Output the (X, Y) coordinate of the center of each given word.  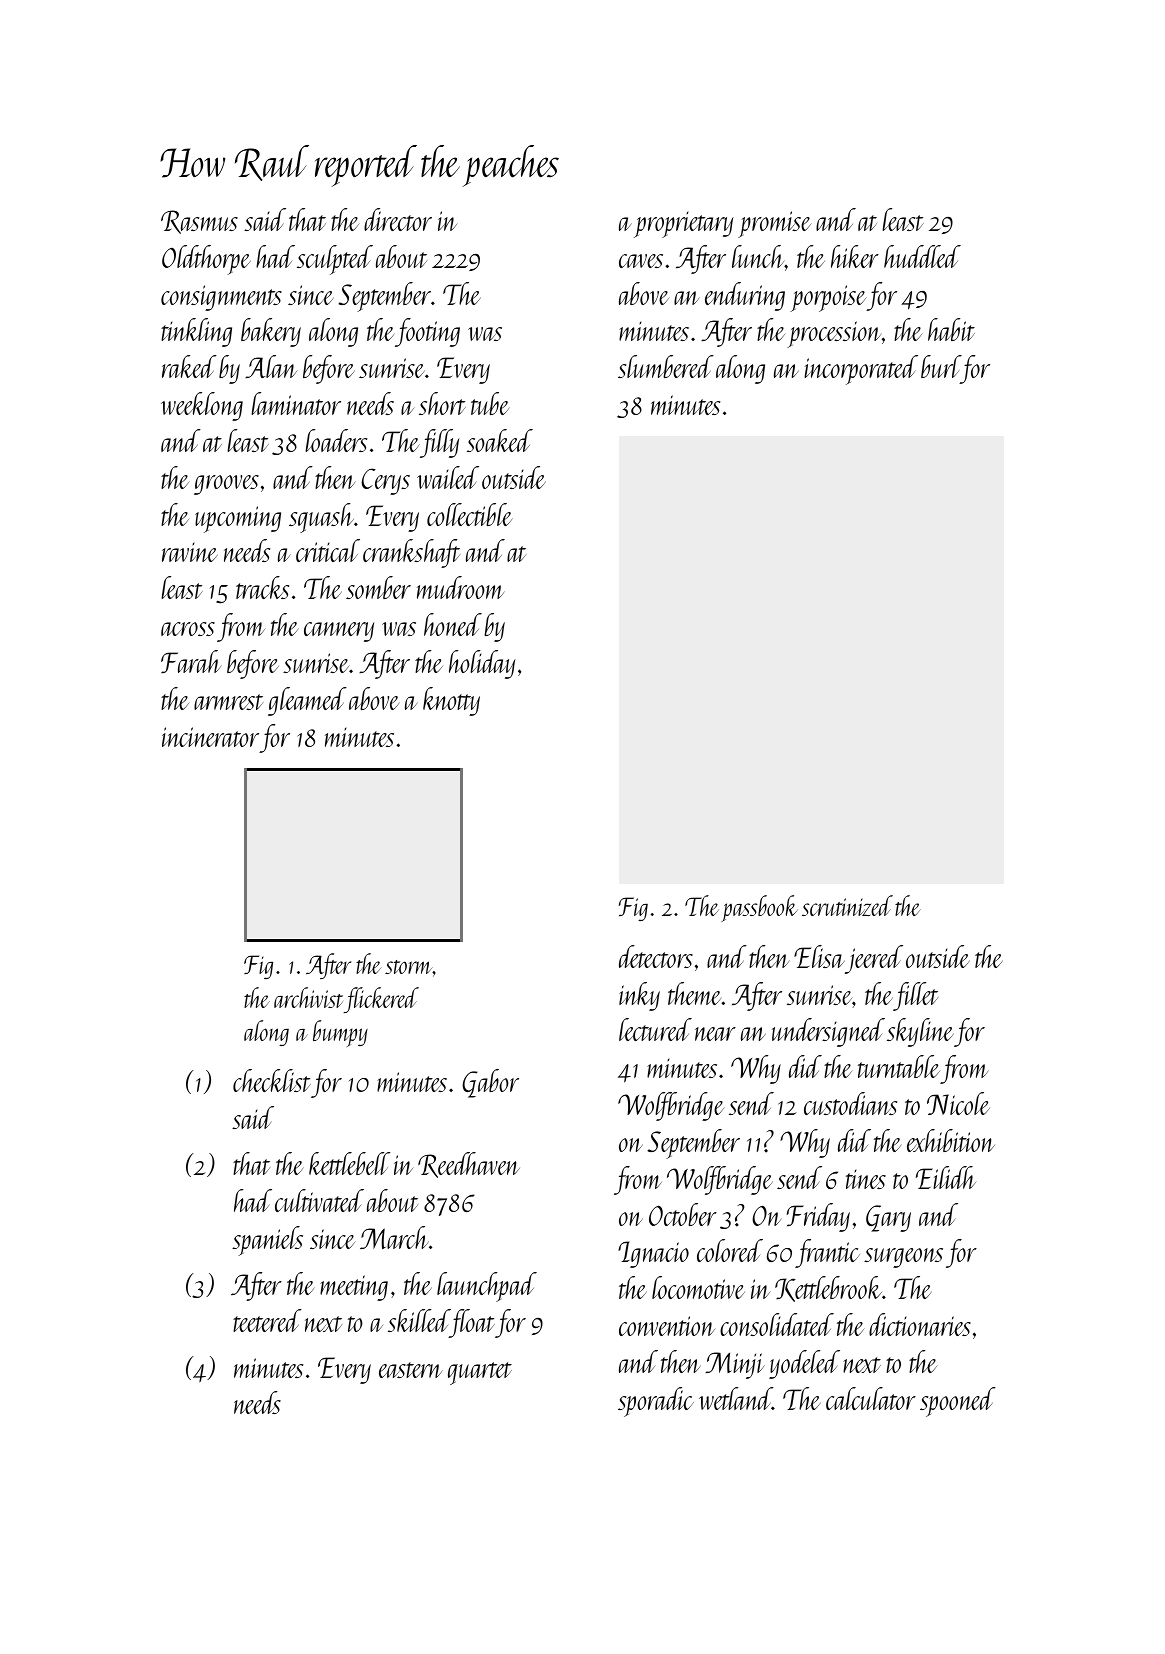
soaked (500, 440)
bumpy (340, 1033)
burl (941, 366)
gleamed (307, 701)
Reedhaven (469, 1165)
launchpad (487, 1287)
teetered (267, 1320)
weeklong (202, 406)
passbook (759, 908)
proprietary (683, 225)
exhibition (951, 1140)
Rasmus (199, 222)
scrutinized (847, 905)
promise (774, 224)
